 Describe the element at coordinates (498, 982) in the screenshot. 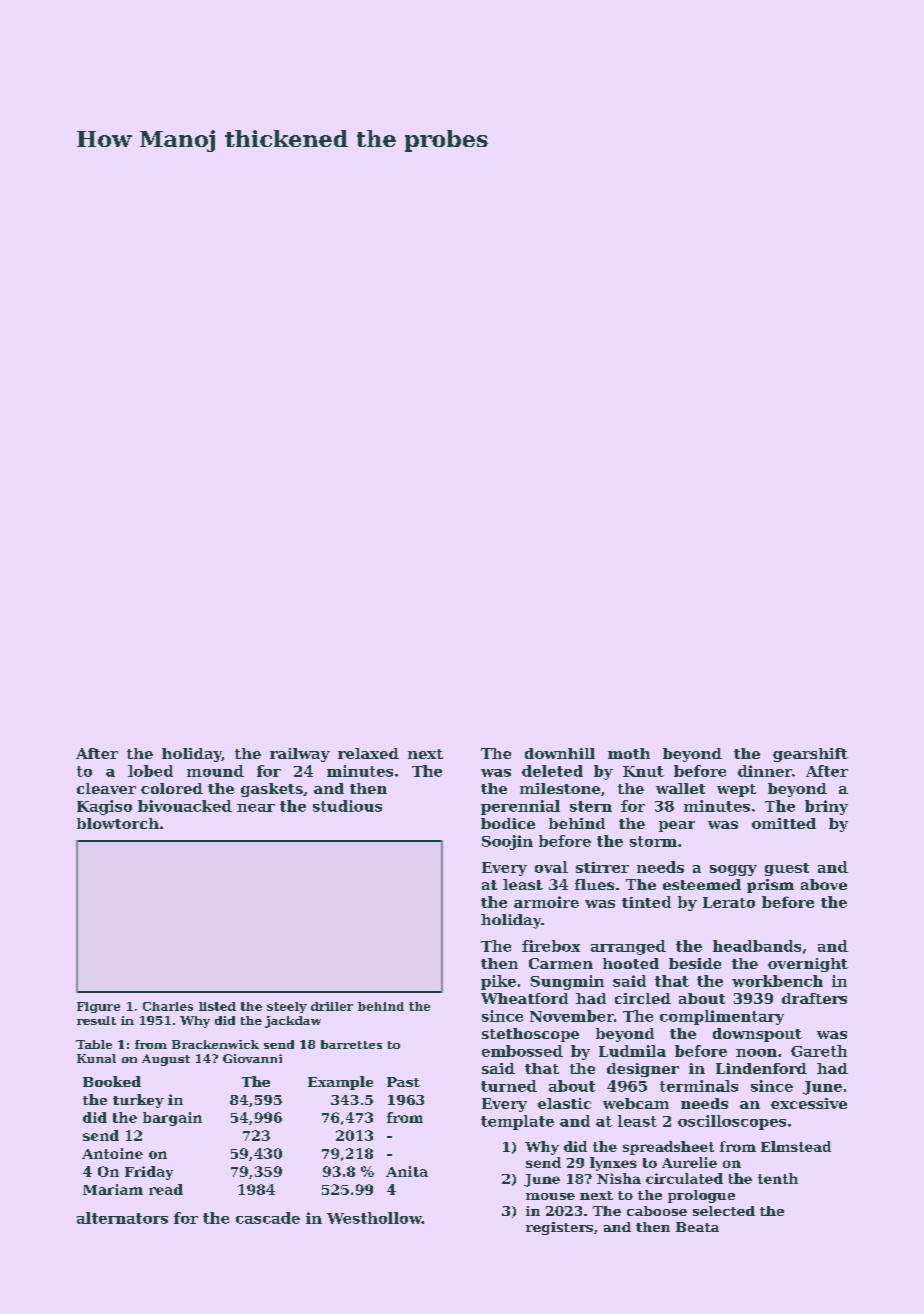

I see `pike` at that location.
